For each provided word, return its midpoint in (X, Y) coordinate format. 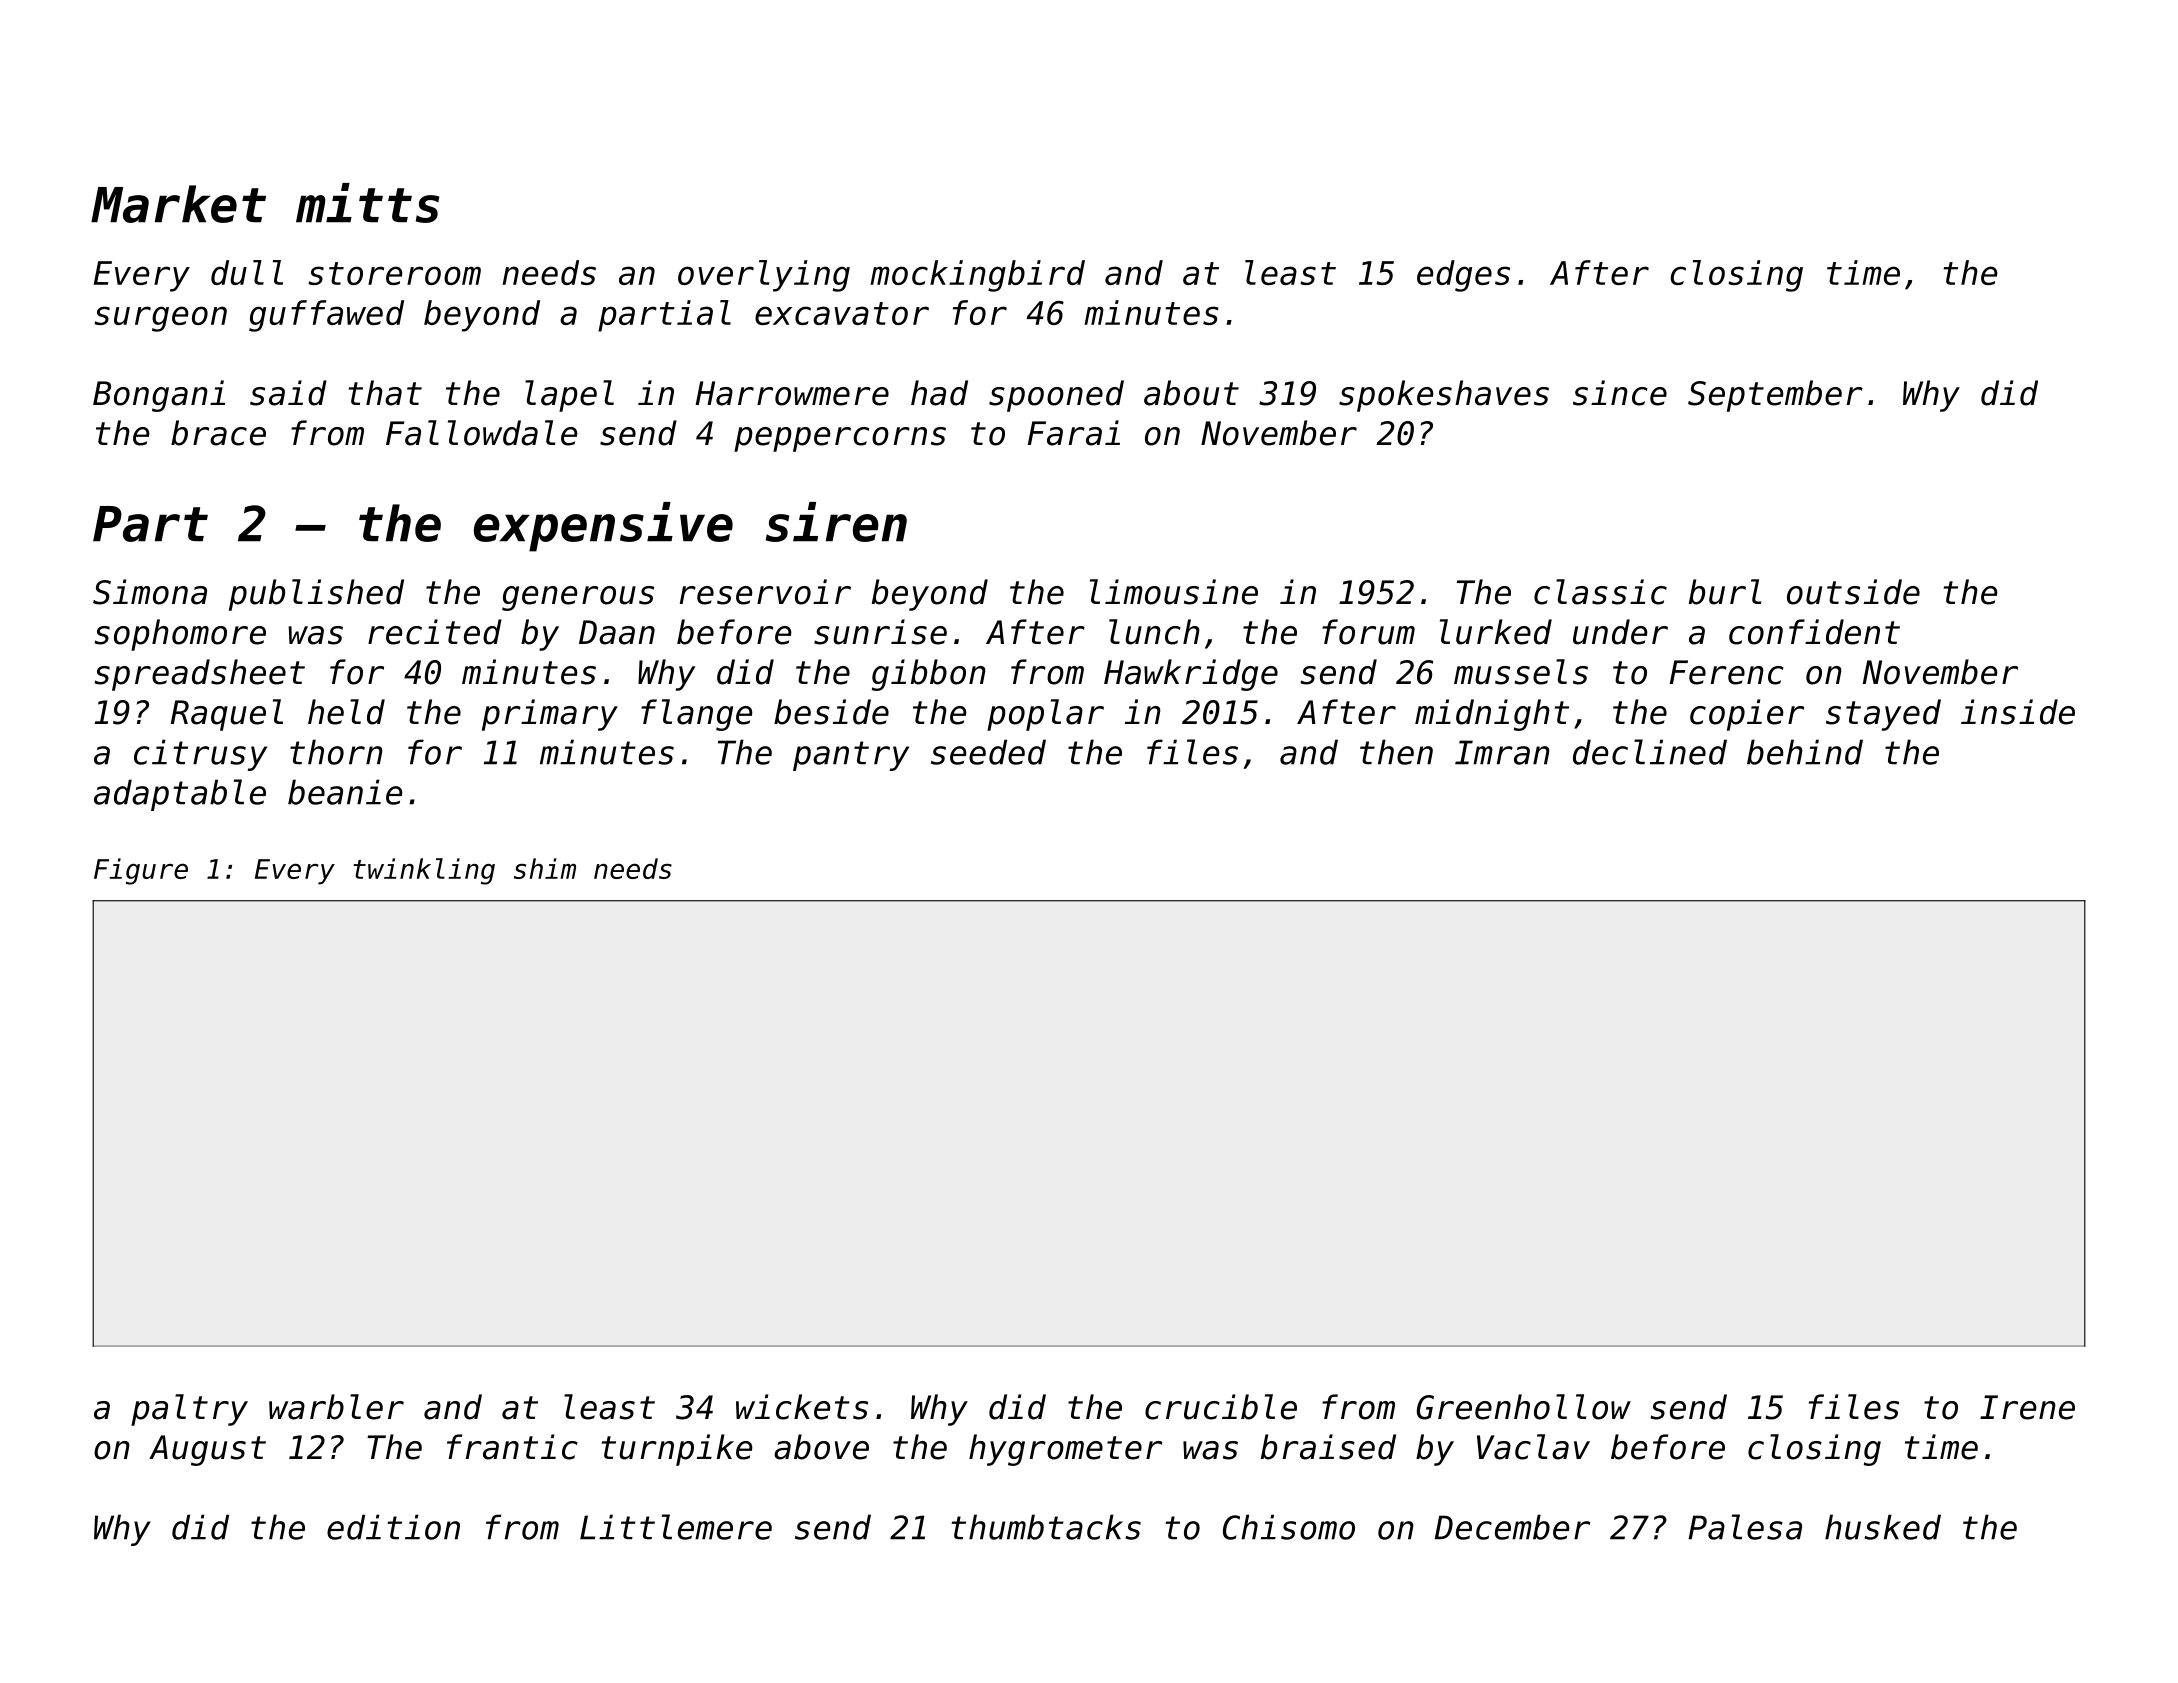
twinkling (424, 871)
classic (1600, 592)
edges (1463, 276)
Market (178, 204)
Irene (2027, 1407)
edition (393, 1527)
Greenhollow (1524, 1407)
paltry (189, 1410)
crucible (1221, 1407)
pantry (851, 756)
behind (1805, 752)
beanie (345, 792)
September (1775, 396)
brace (218, 433)
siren (836, 522)
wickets (802, 1407)
